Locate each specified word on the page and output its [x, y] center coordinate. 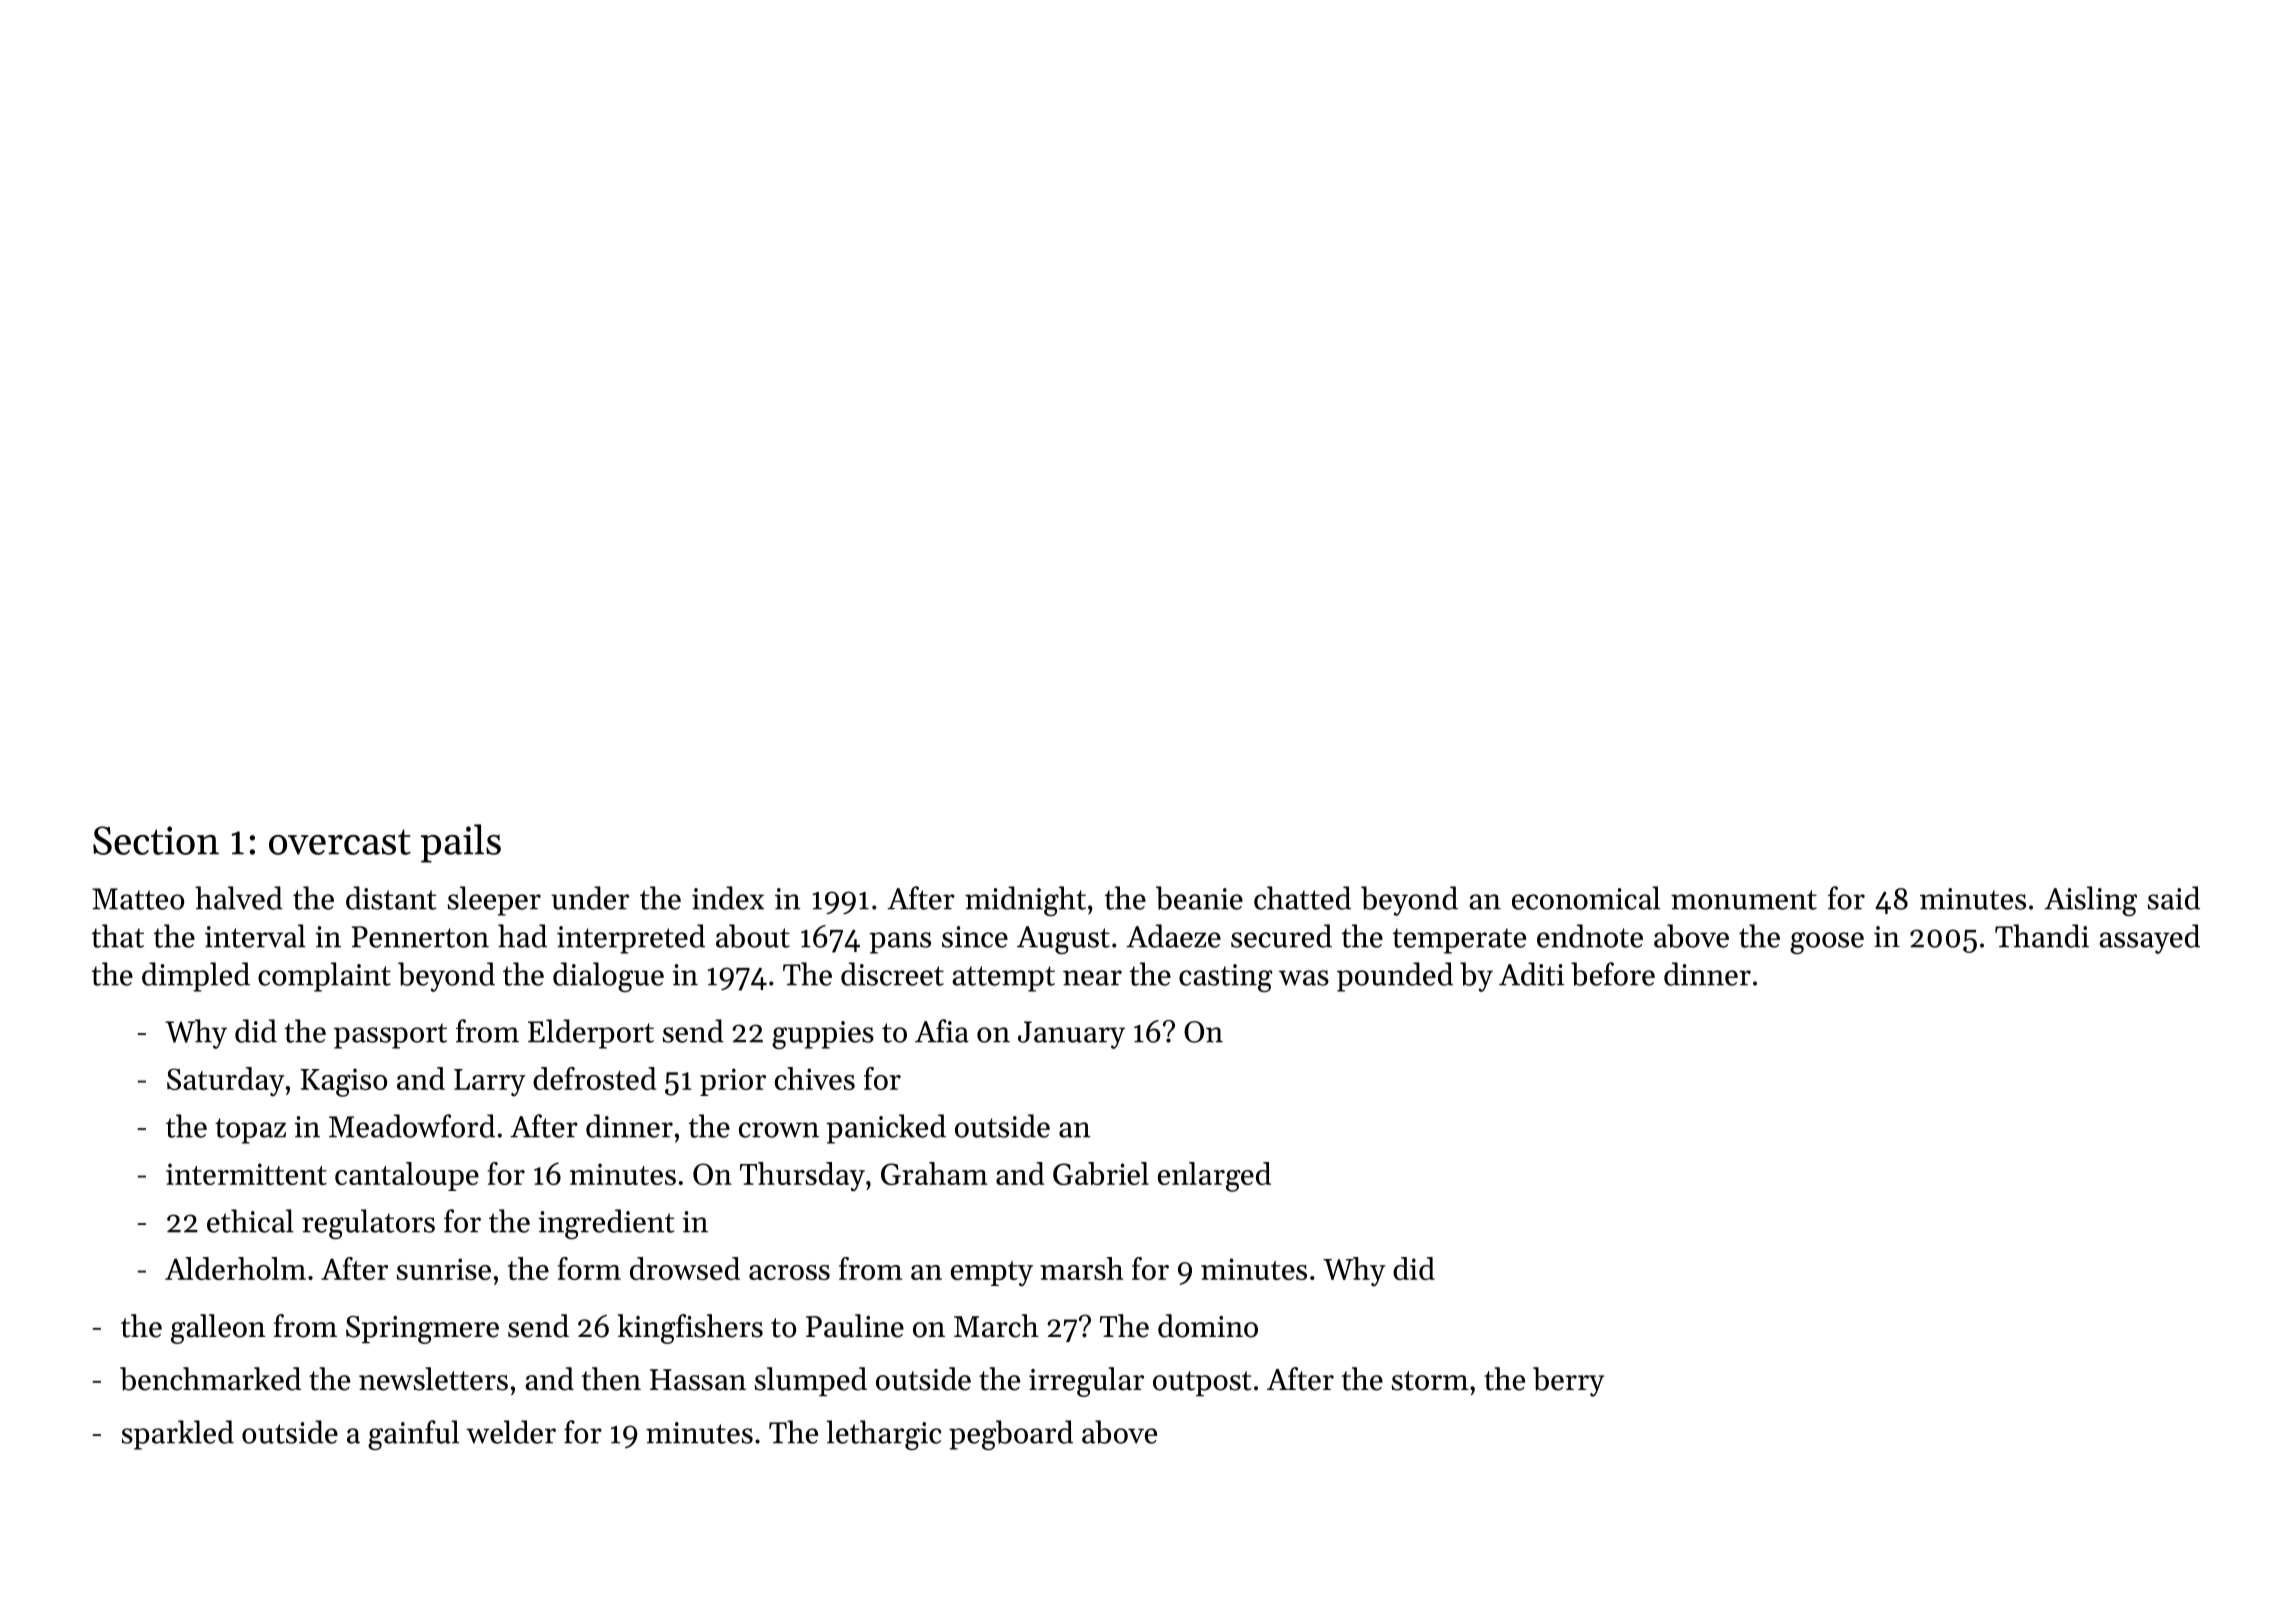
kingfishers [690, 1329]
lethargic [884, 1435]
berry [1568, 1382]
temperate [1459, 941]
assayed [2149, 939]
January [1071, 1035]
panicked [886, 1129]
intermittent [246, 1174]
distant [391, 898]
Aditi [1531, 974]
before [1613, 974]
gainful [413, 1435]
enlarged [1214, 1177]
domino [1208, 1326]
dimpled [196, 977]
